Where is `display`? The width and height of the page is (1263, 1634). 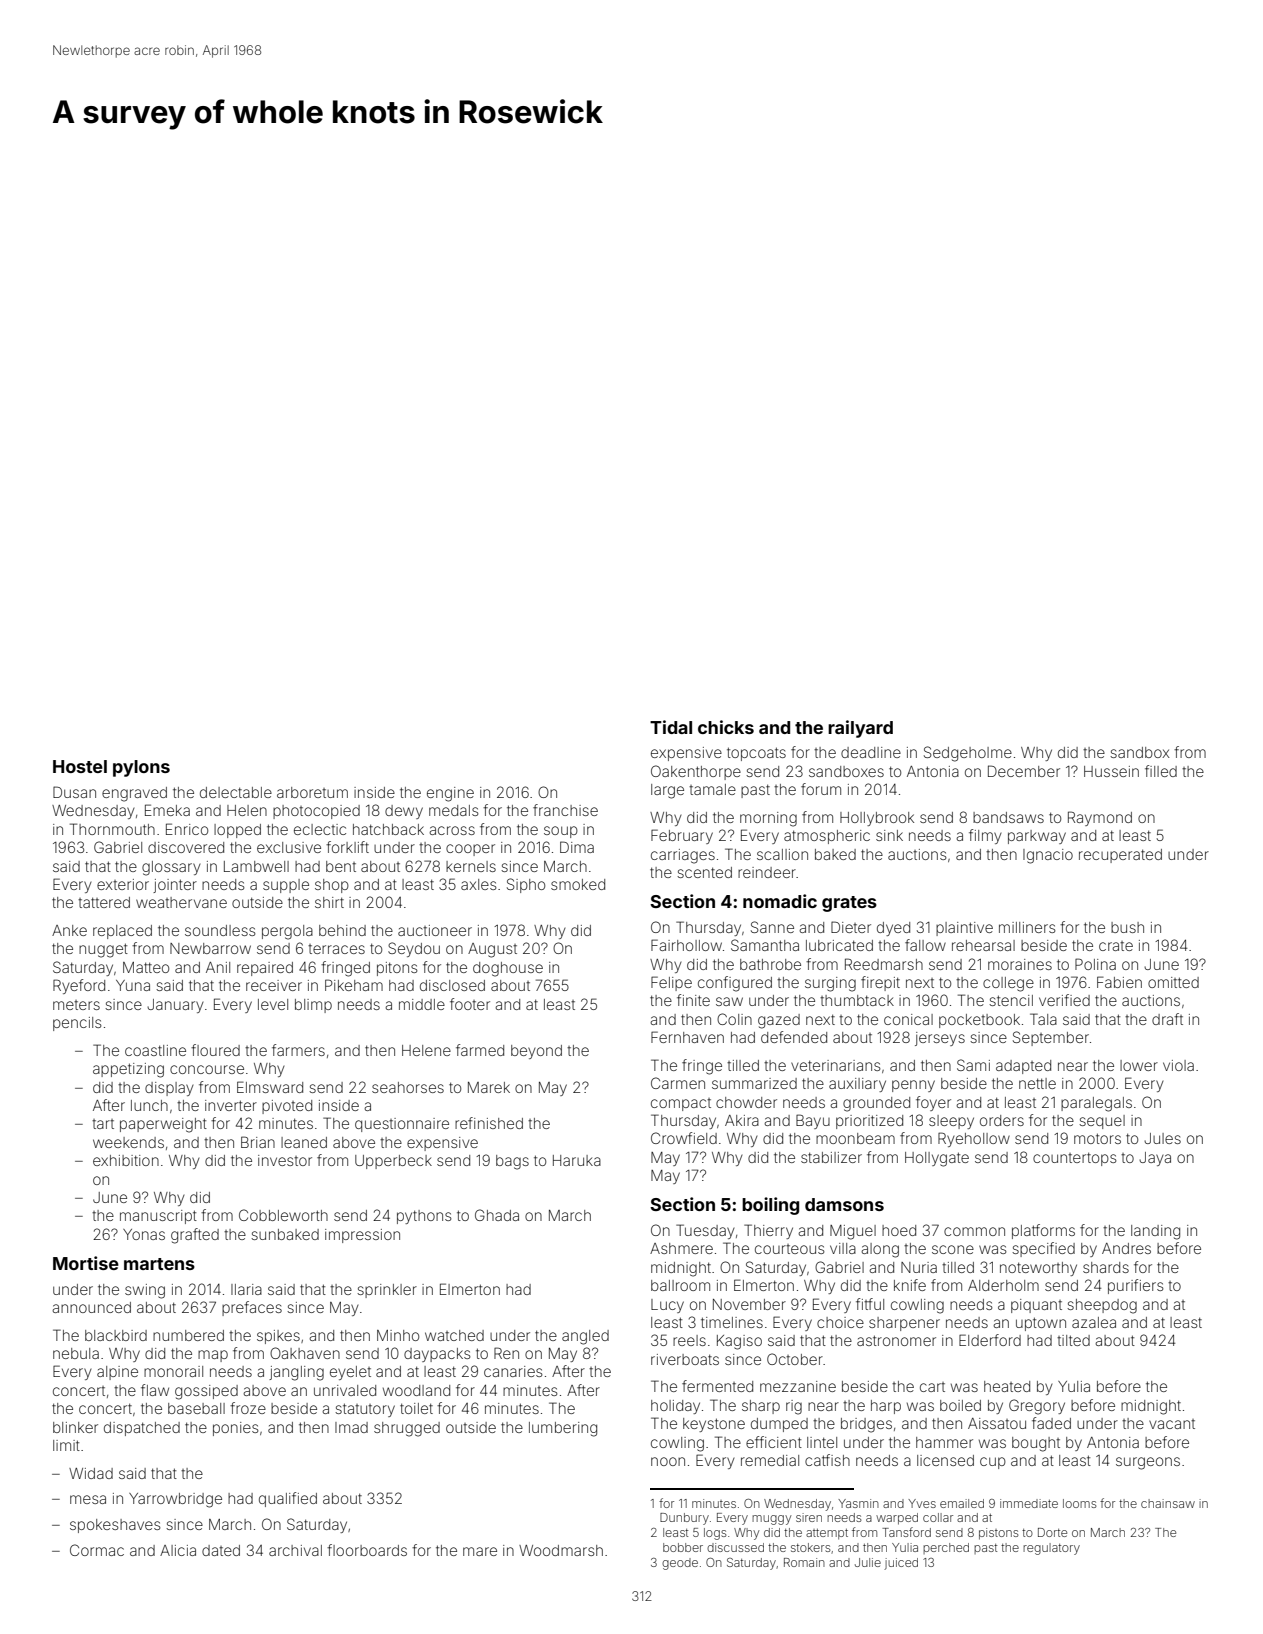
display is located at coordinates (169, 1089).
